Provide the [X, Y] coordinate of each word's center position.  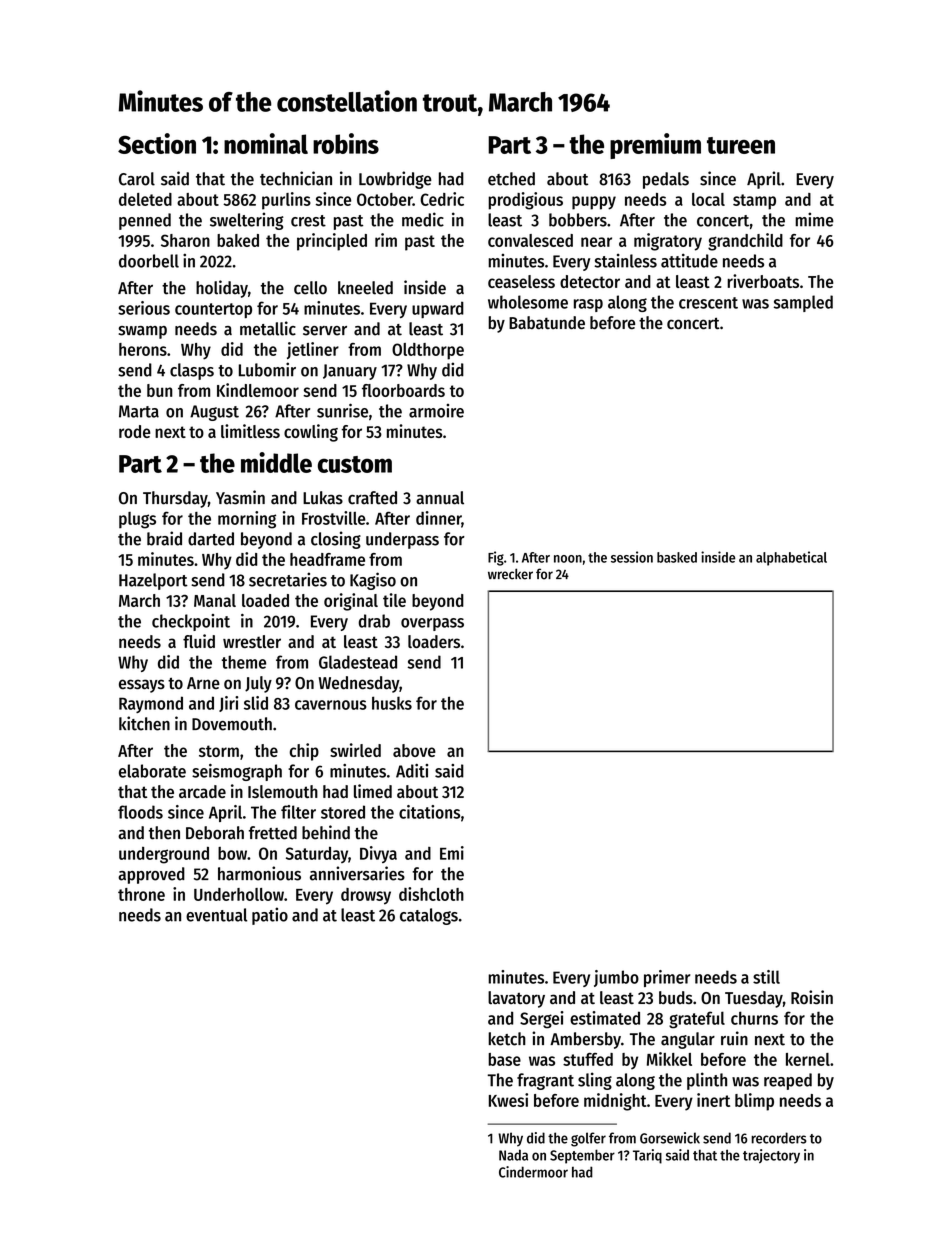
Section [157, 143]
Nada [513, 1155]
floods [140, 812]
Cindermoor [533, 1172]
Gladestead [358, 662]
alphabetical [791, 558]
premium [655, 146]
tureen [741, 145]
